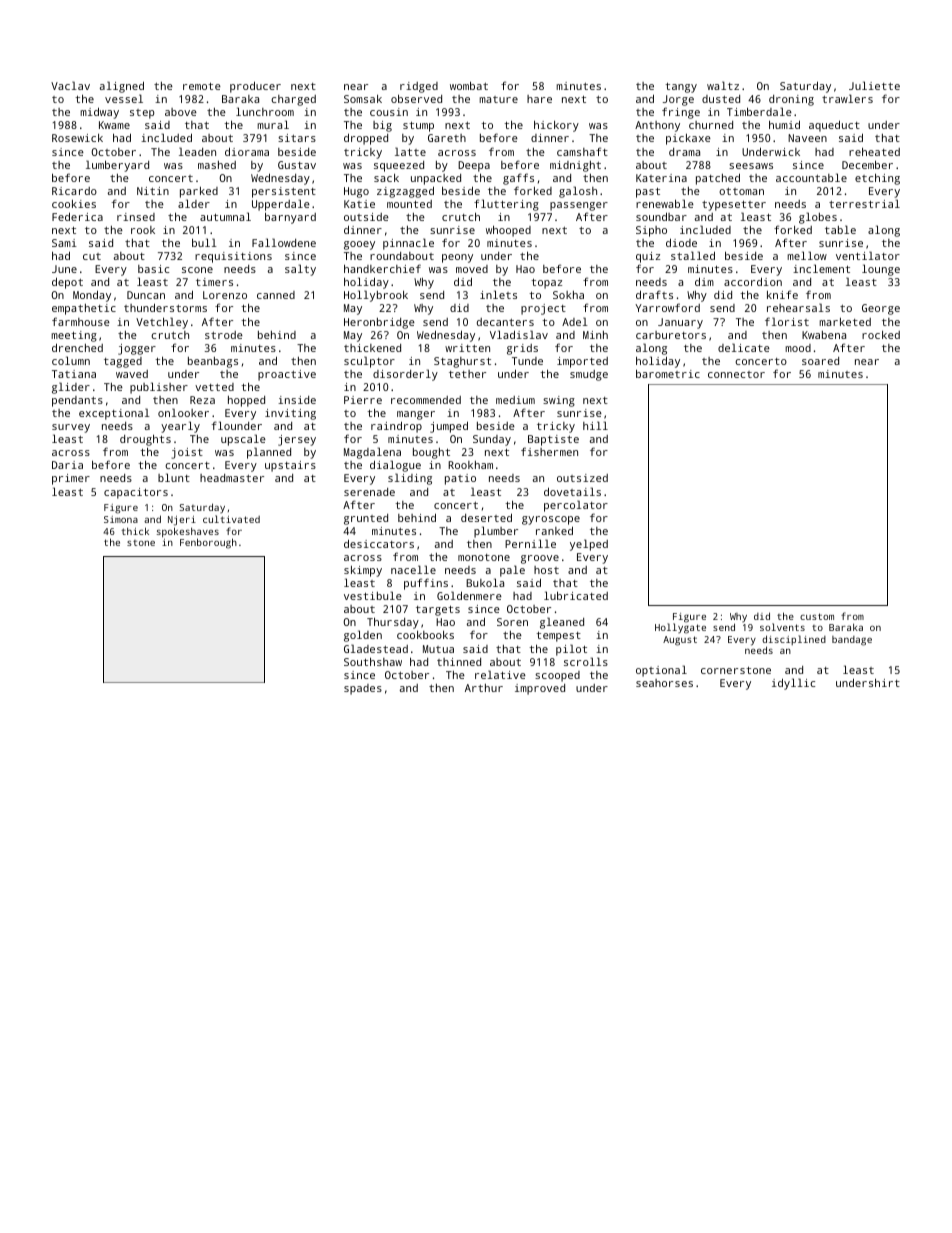  Describe the element at coordinates (486, 517) in the screenshot. I see `deserted` at that location.
